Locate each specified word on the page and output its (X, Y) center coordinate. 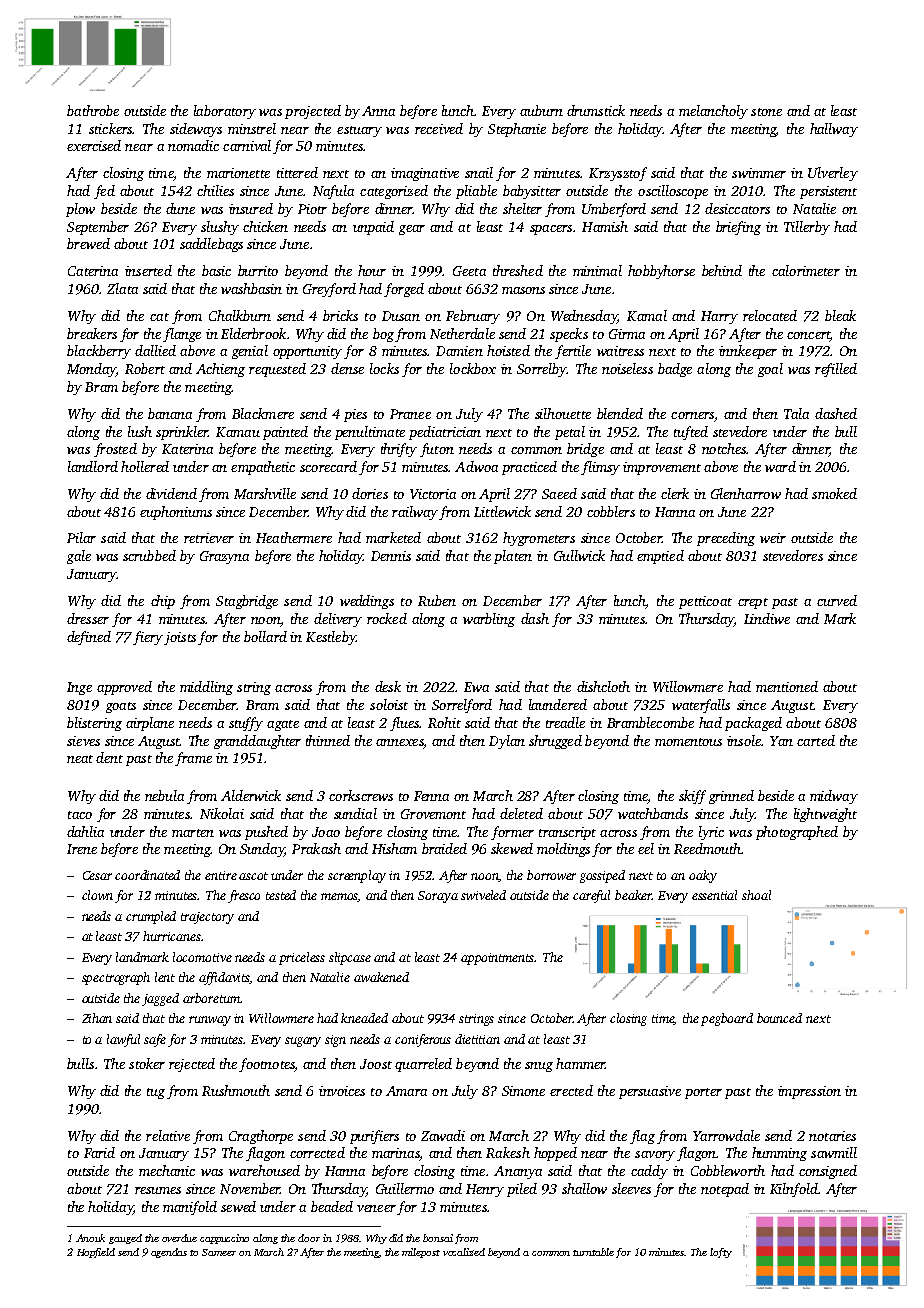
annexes (399, 742)
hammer (580, 1063)
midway (834, 797)
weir (773, 538)
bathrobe (93, 110)
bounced (779, 1018)
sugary (303, 1042)
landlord (93, 466)
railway (415, 513)
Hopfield (96, 1253)
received (439, 128)
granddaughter (257, 742)
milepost (421, 1253)
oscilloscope (673, 192)
